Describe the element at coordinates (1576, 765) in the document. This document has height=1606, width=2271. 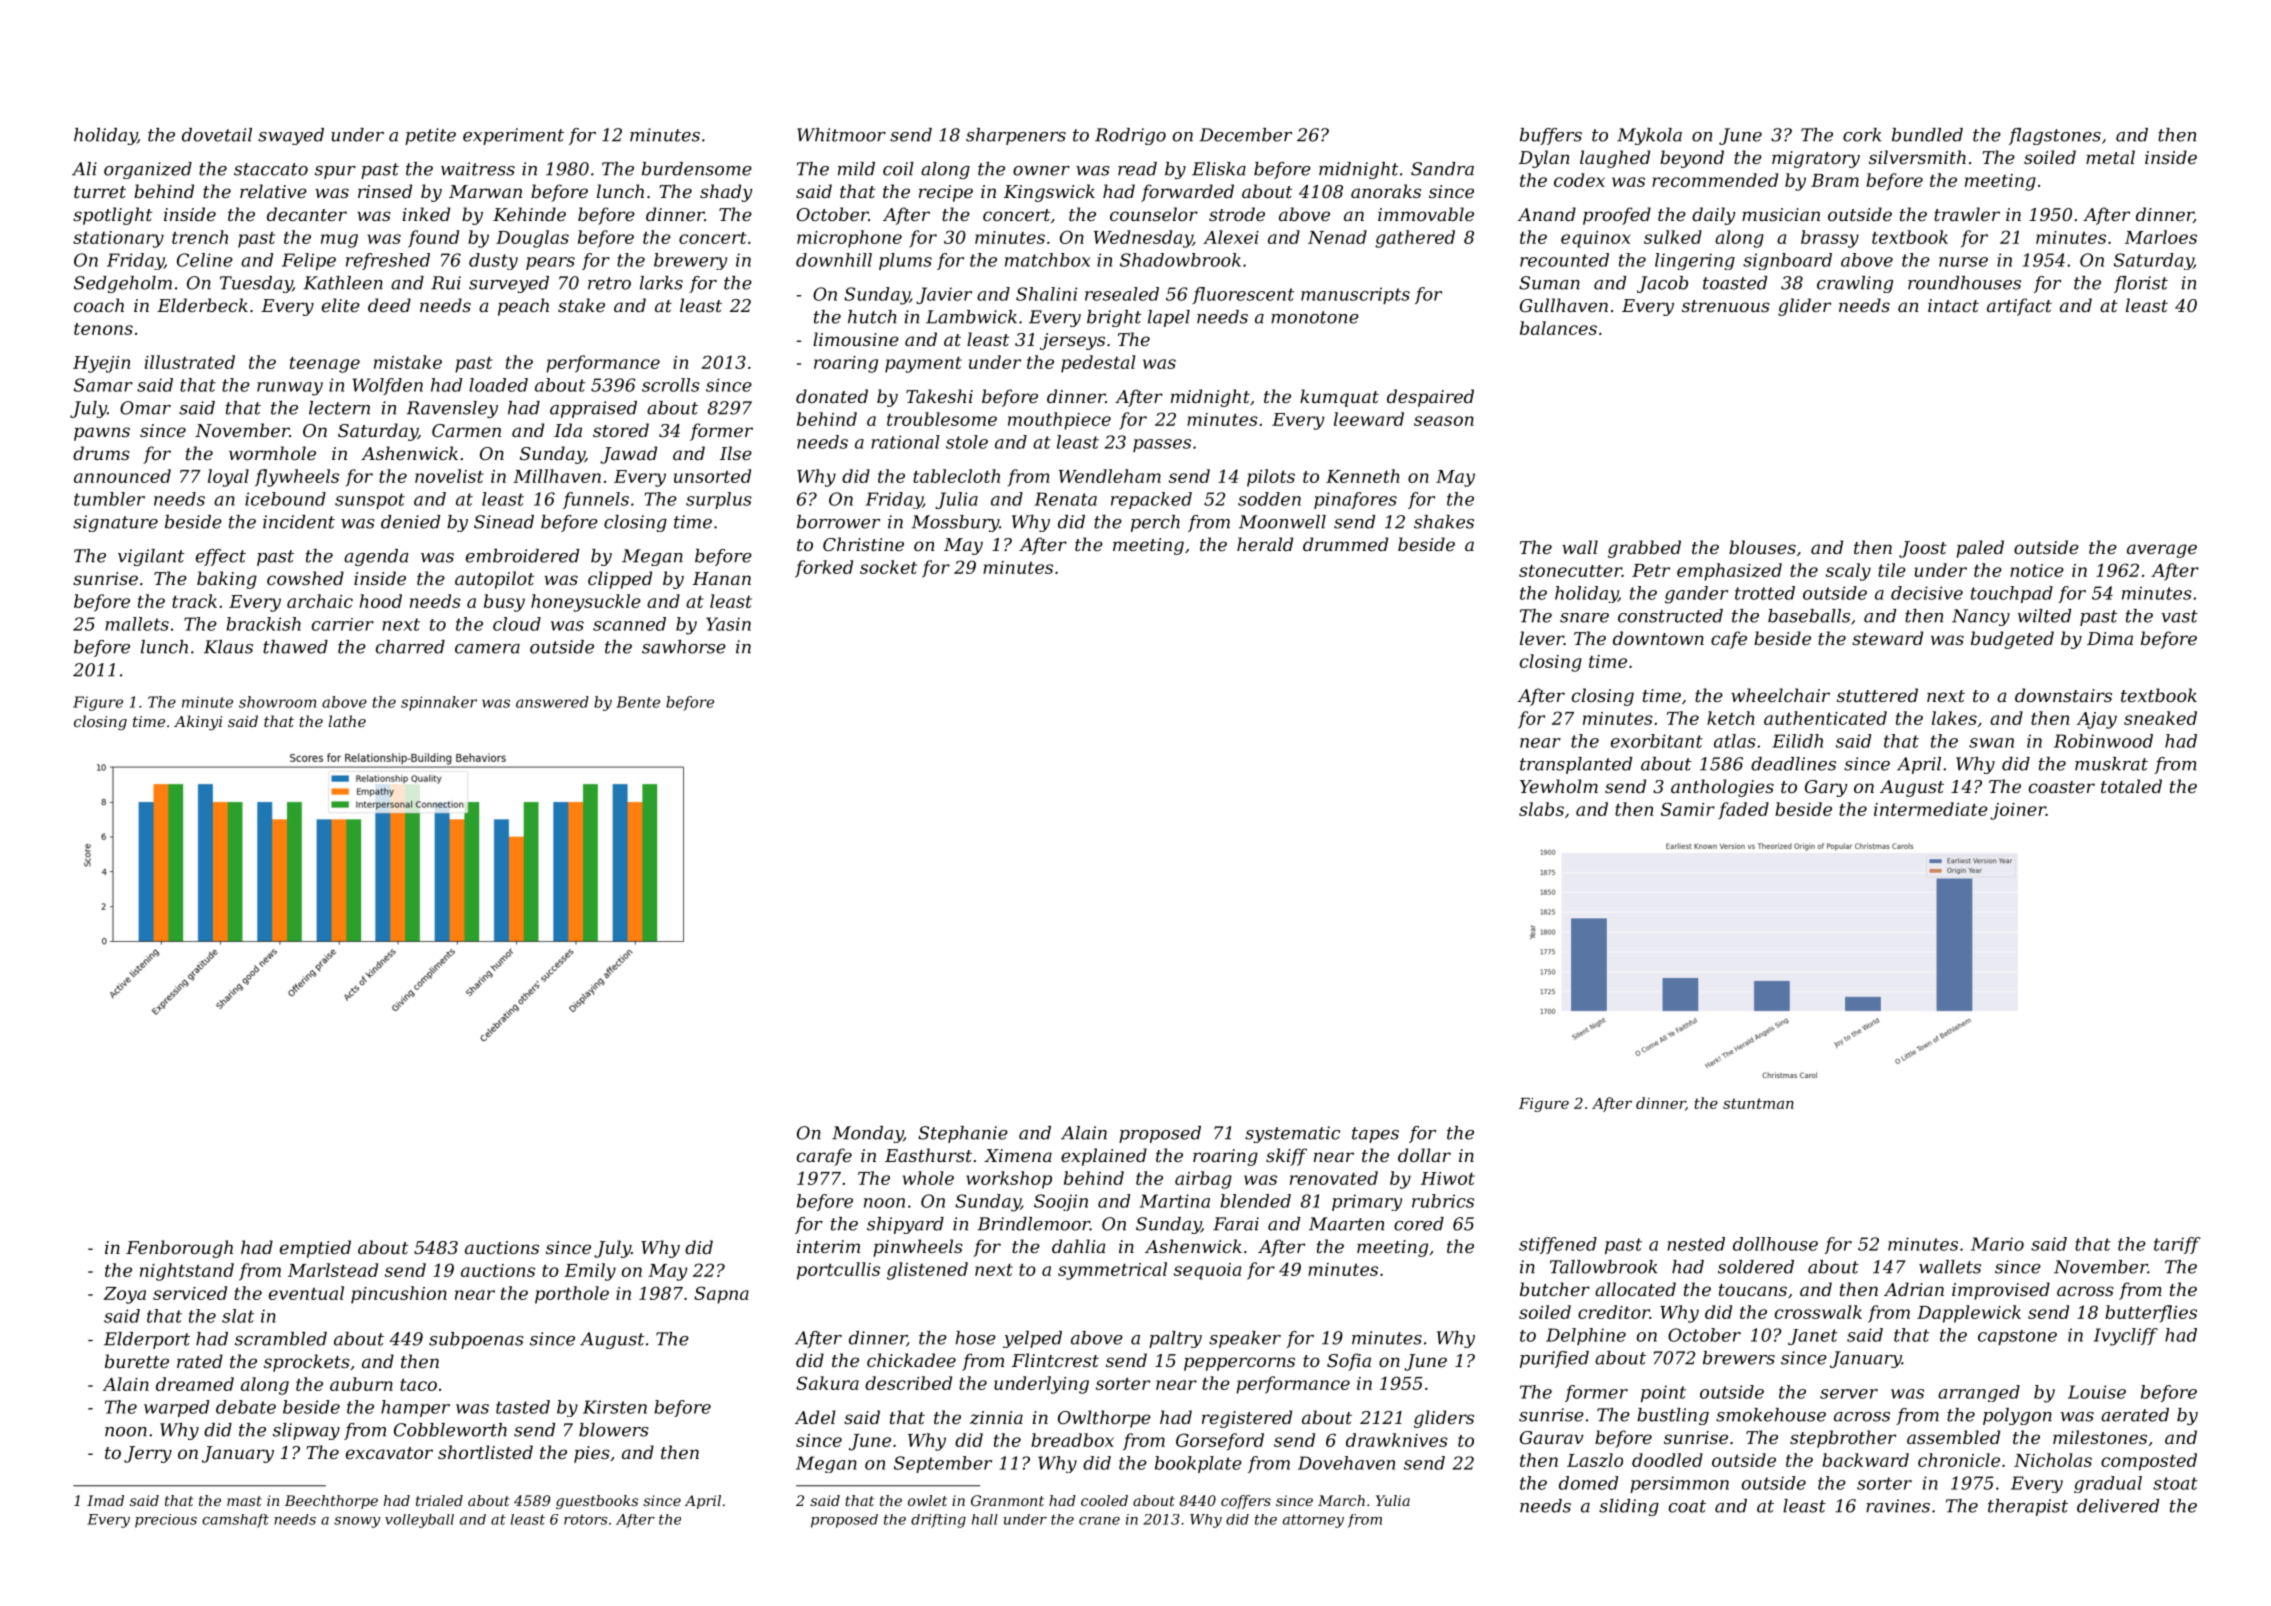
I see `transplanted` at that location.
